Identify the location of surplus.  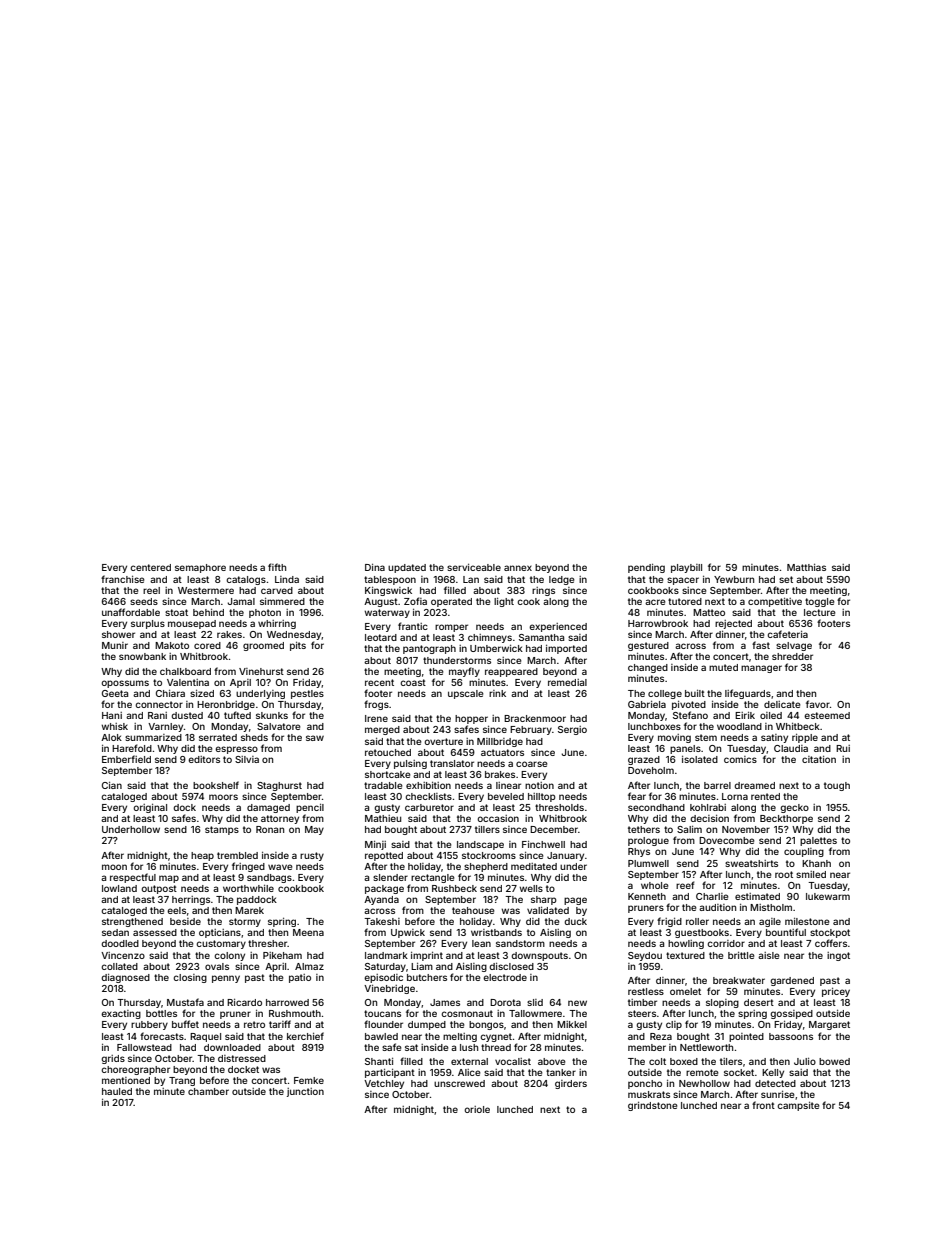
(148, 624).
